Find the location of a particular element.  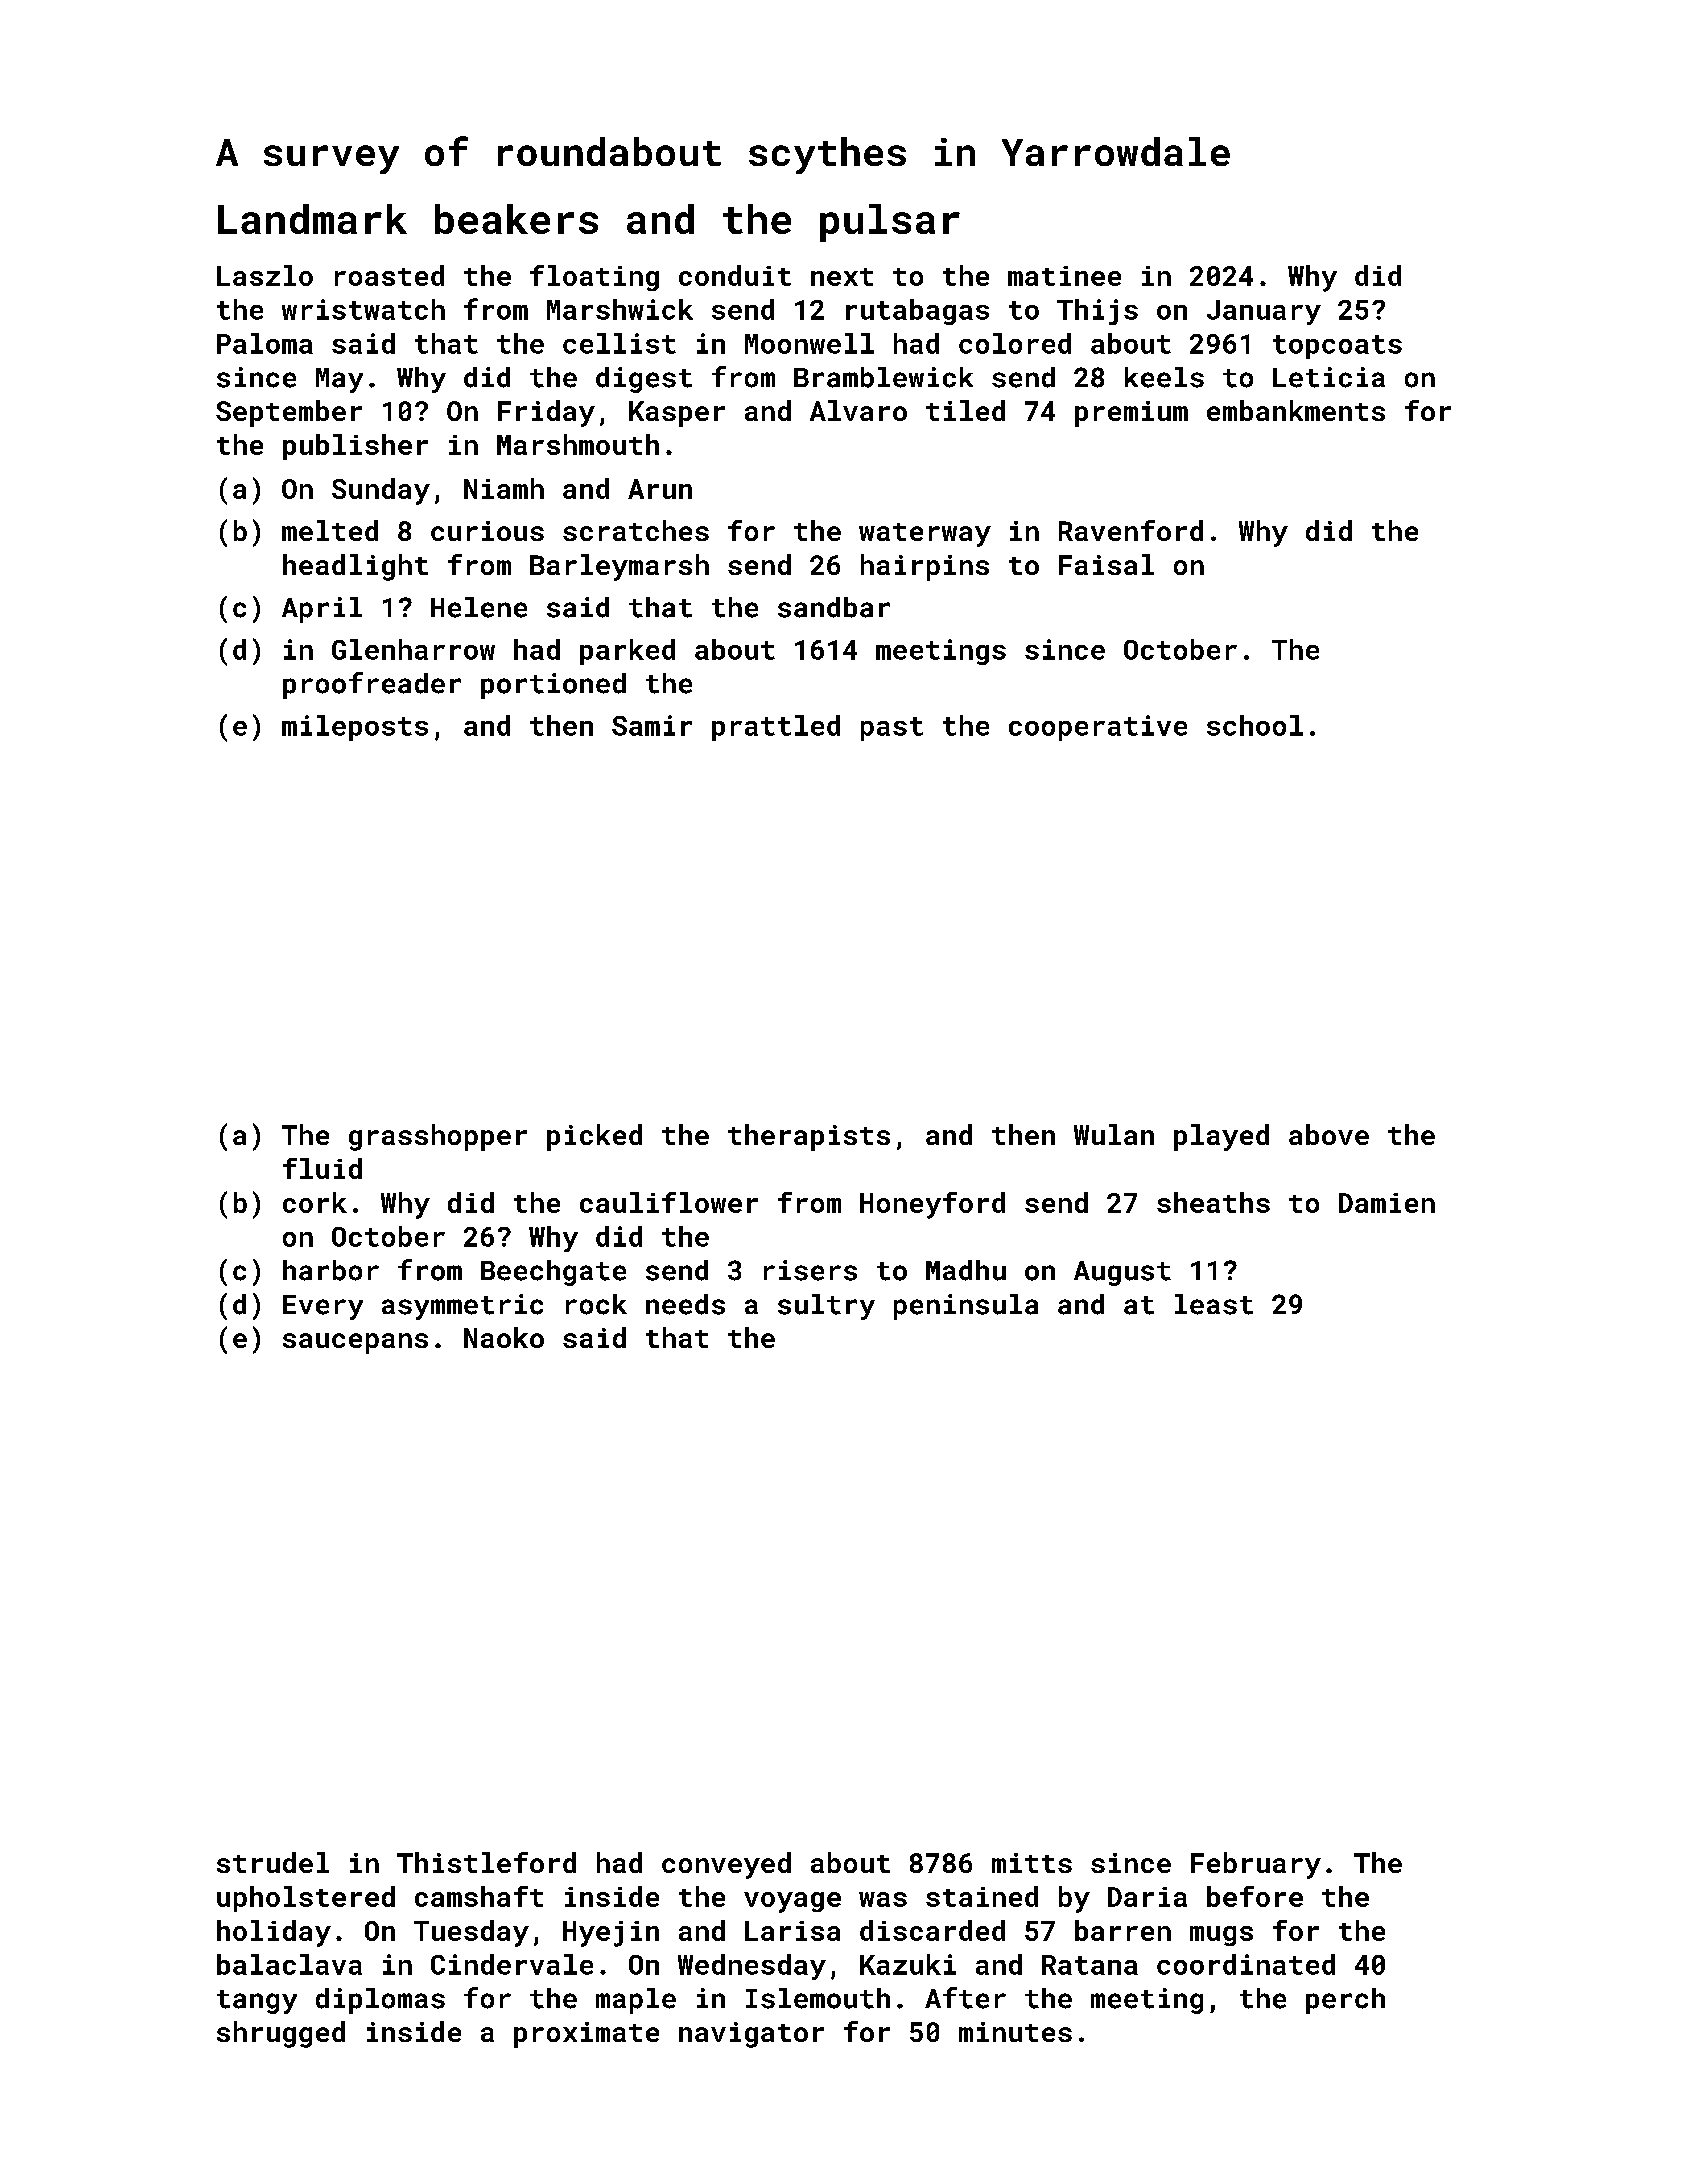

Landmark is located at coordinates (312, 219).
